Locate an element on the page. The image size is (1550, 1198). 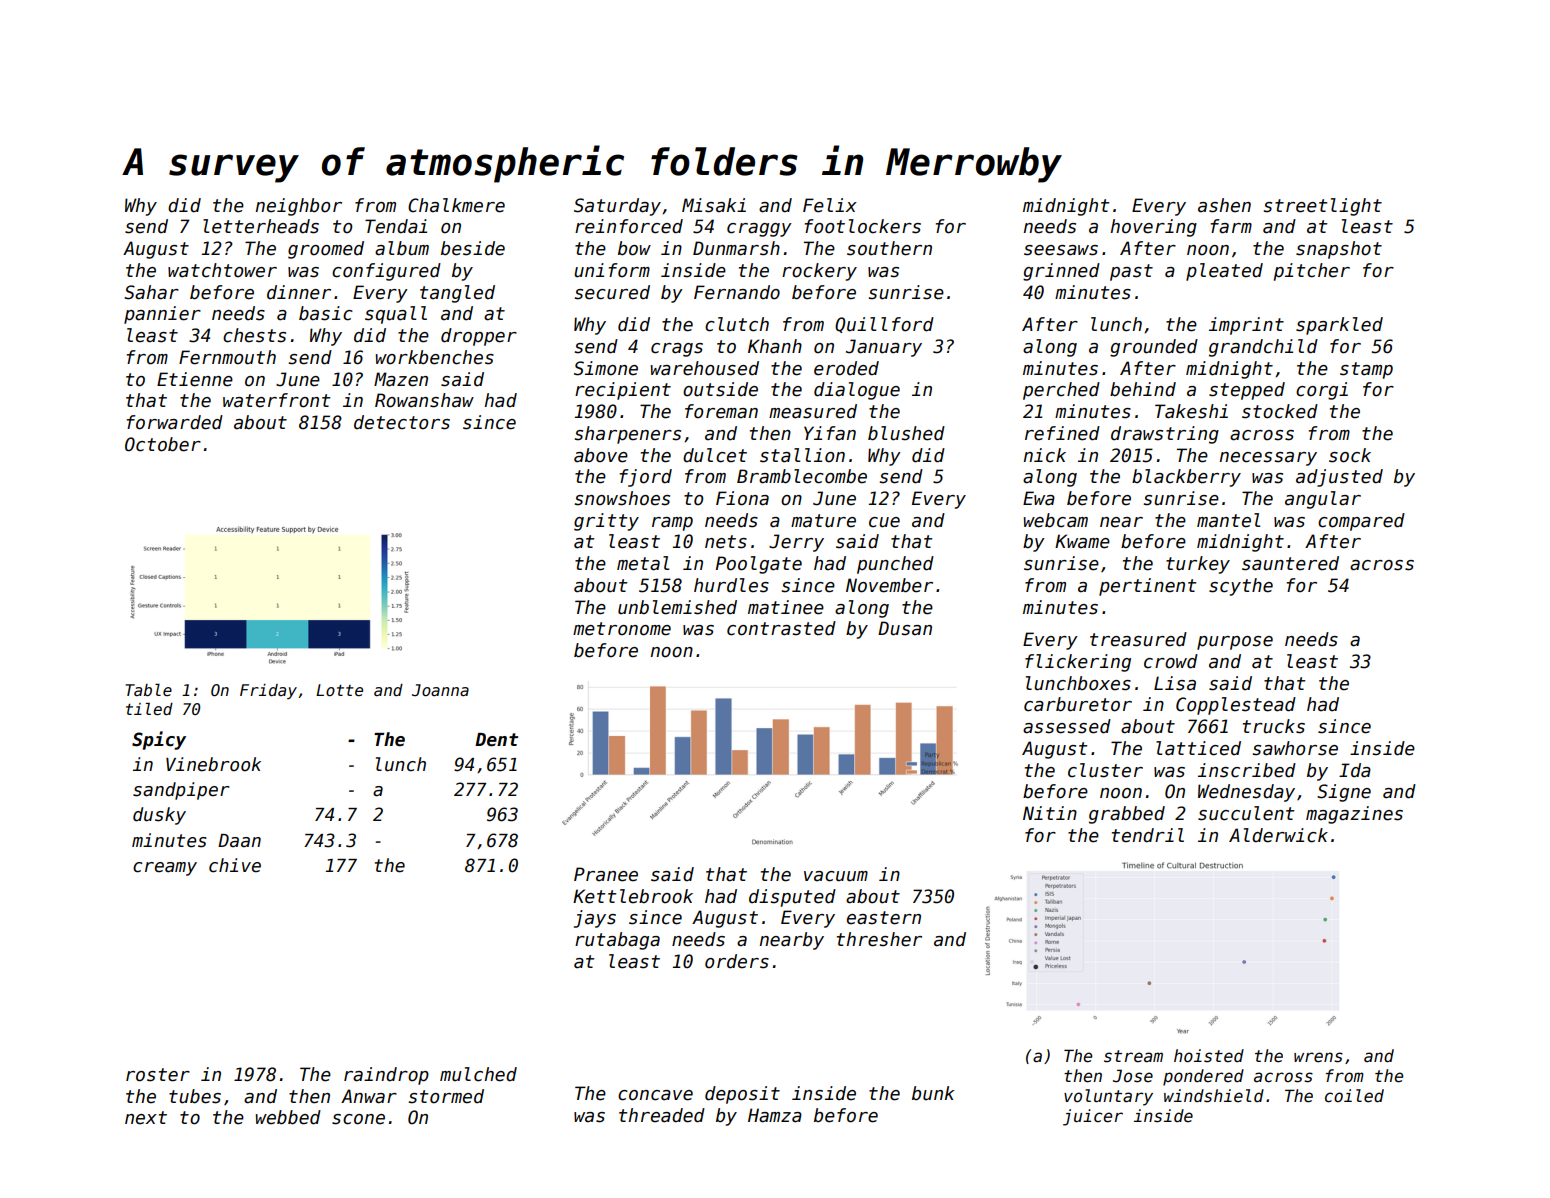
Lotte is located at coordinates (339, 690).
